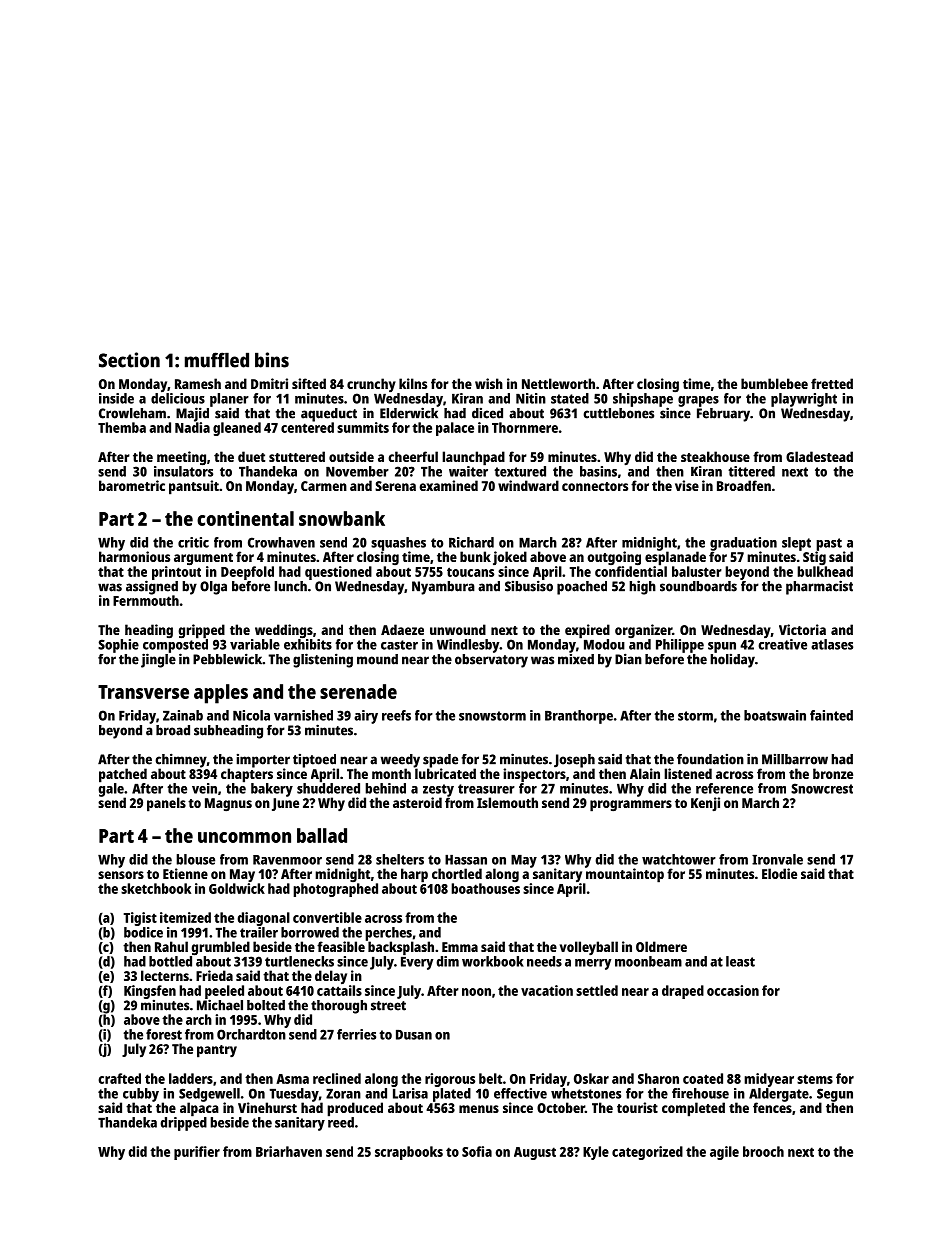 This document has height=1233, width=952. What do you see at coordinates (777, 859) in the document?
I see `Ironvale` at bounding box center [777, 859].
